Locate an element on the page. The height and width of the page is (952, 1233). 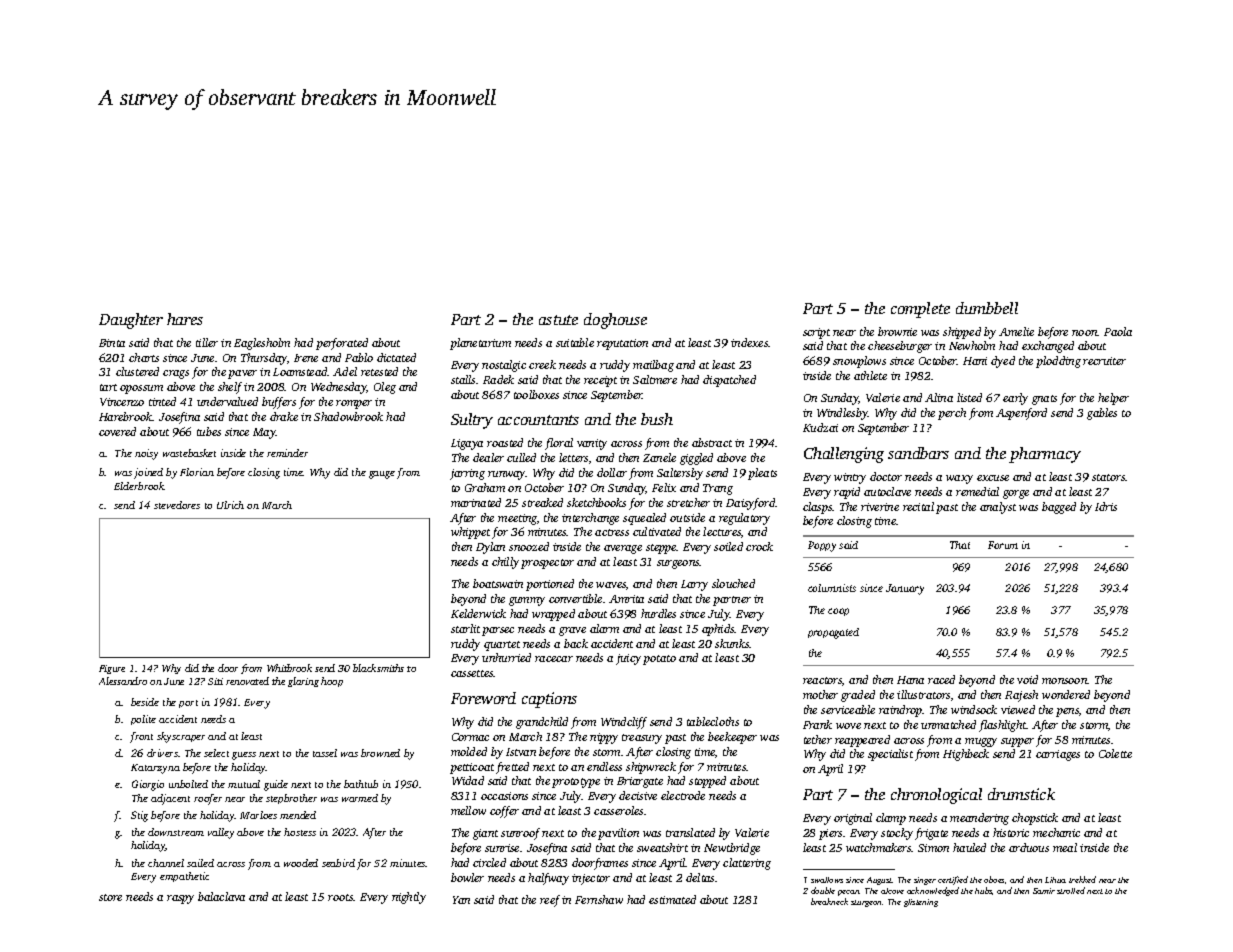
Paola is located at coordinates (1118, 331).
